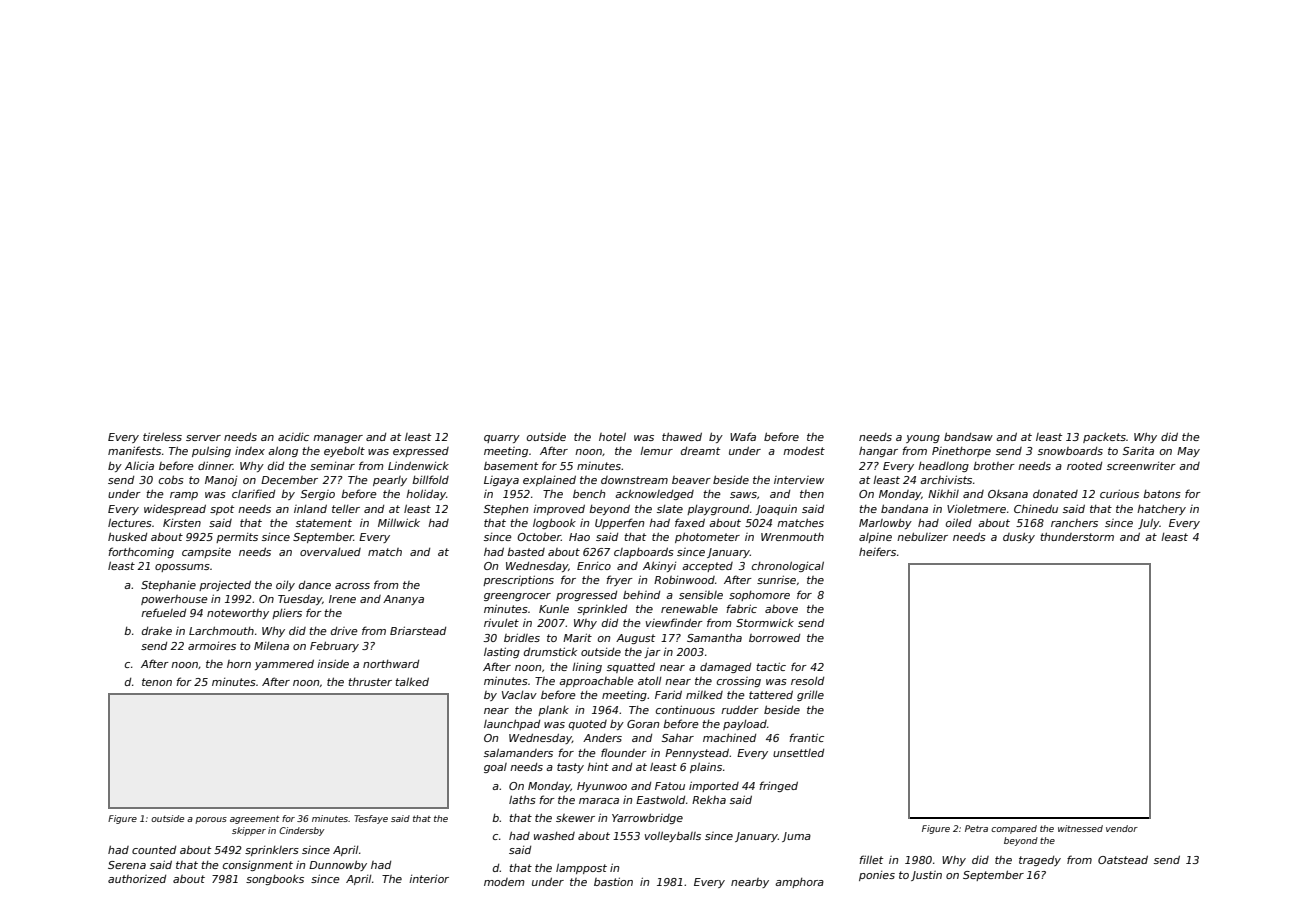  Describe the element at coordinates (946, 479) in the document. I see `archivists` at that location.
